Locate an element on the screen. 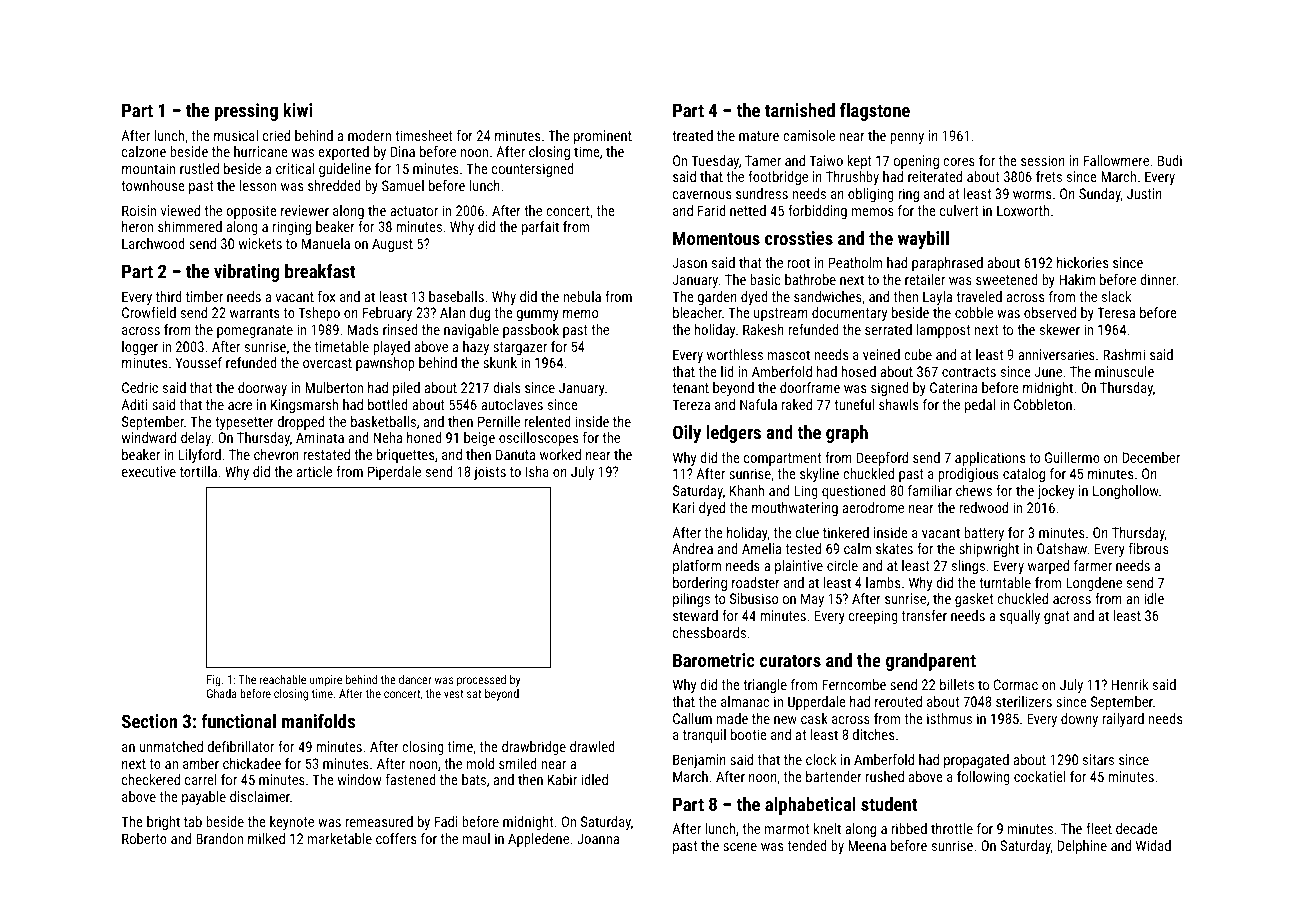 The width and height of the screenshot is (1308, 924). downy is located at coordinates (1079, 720).
